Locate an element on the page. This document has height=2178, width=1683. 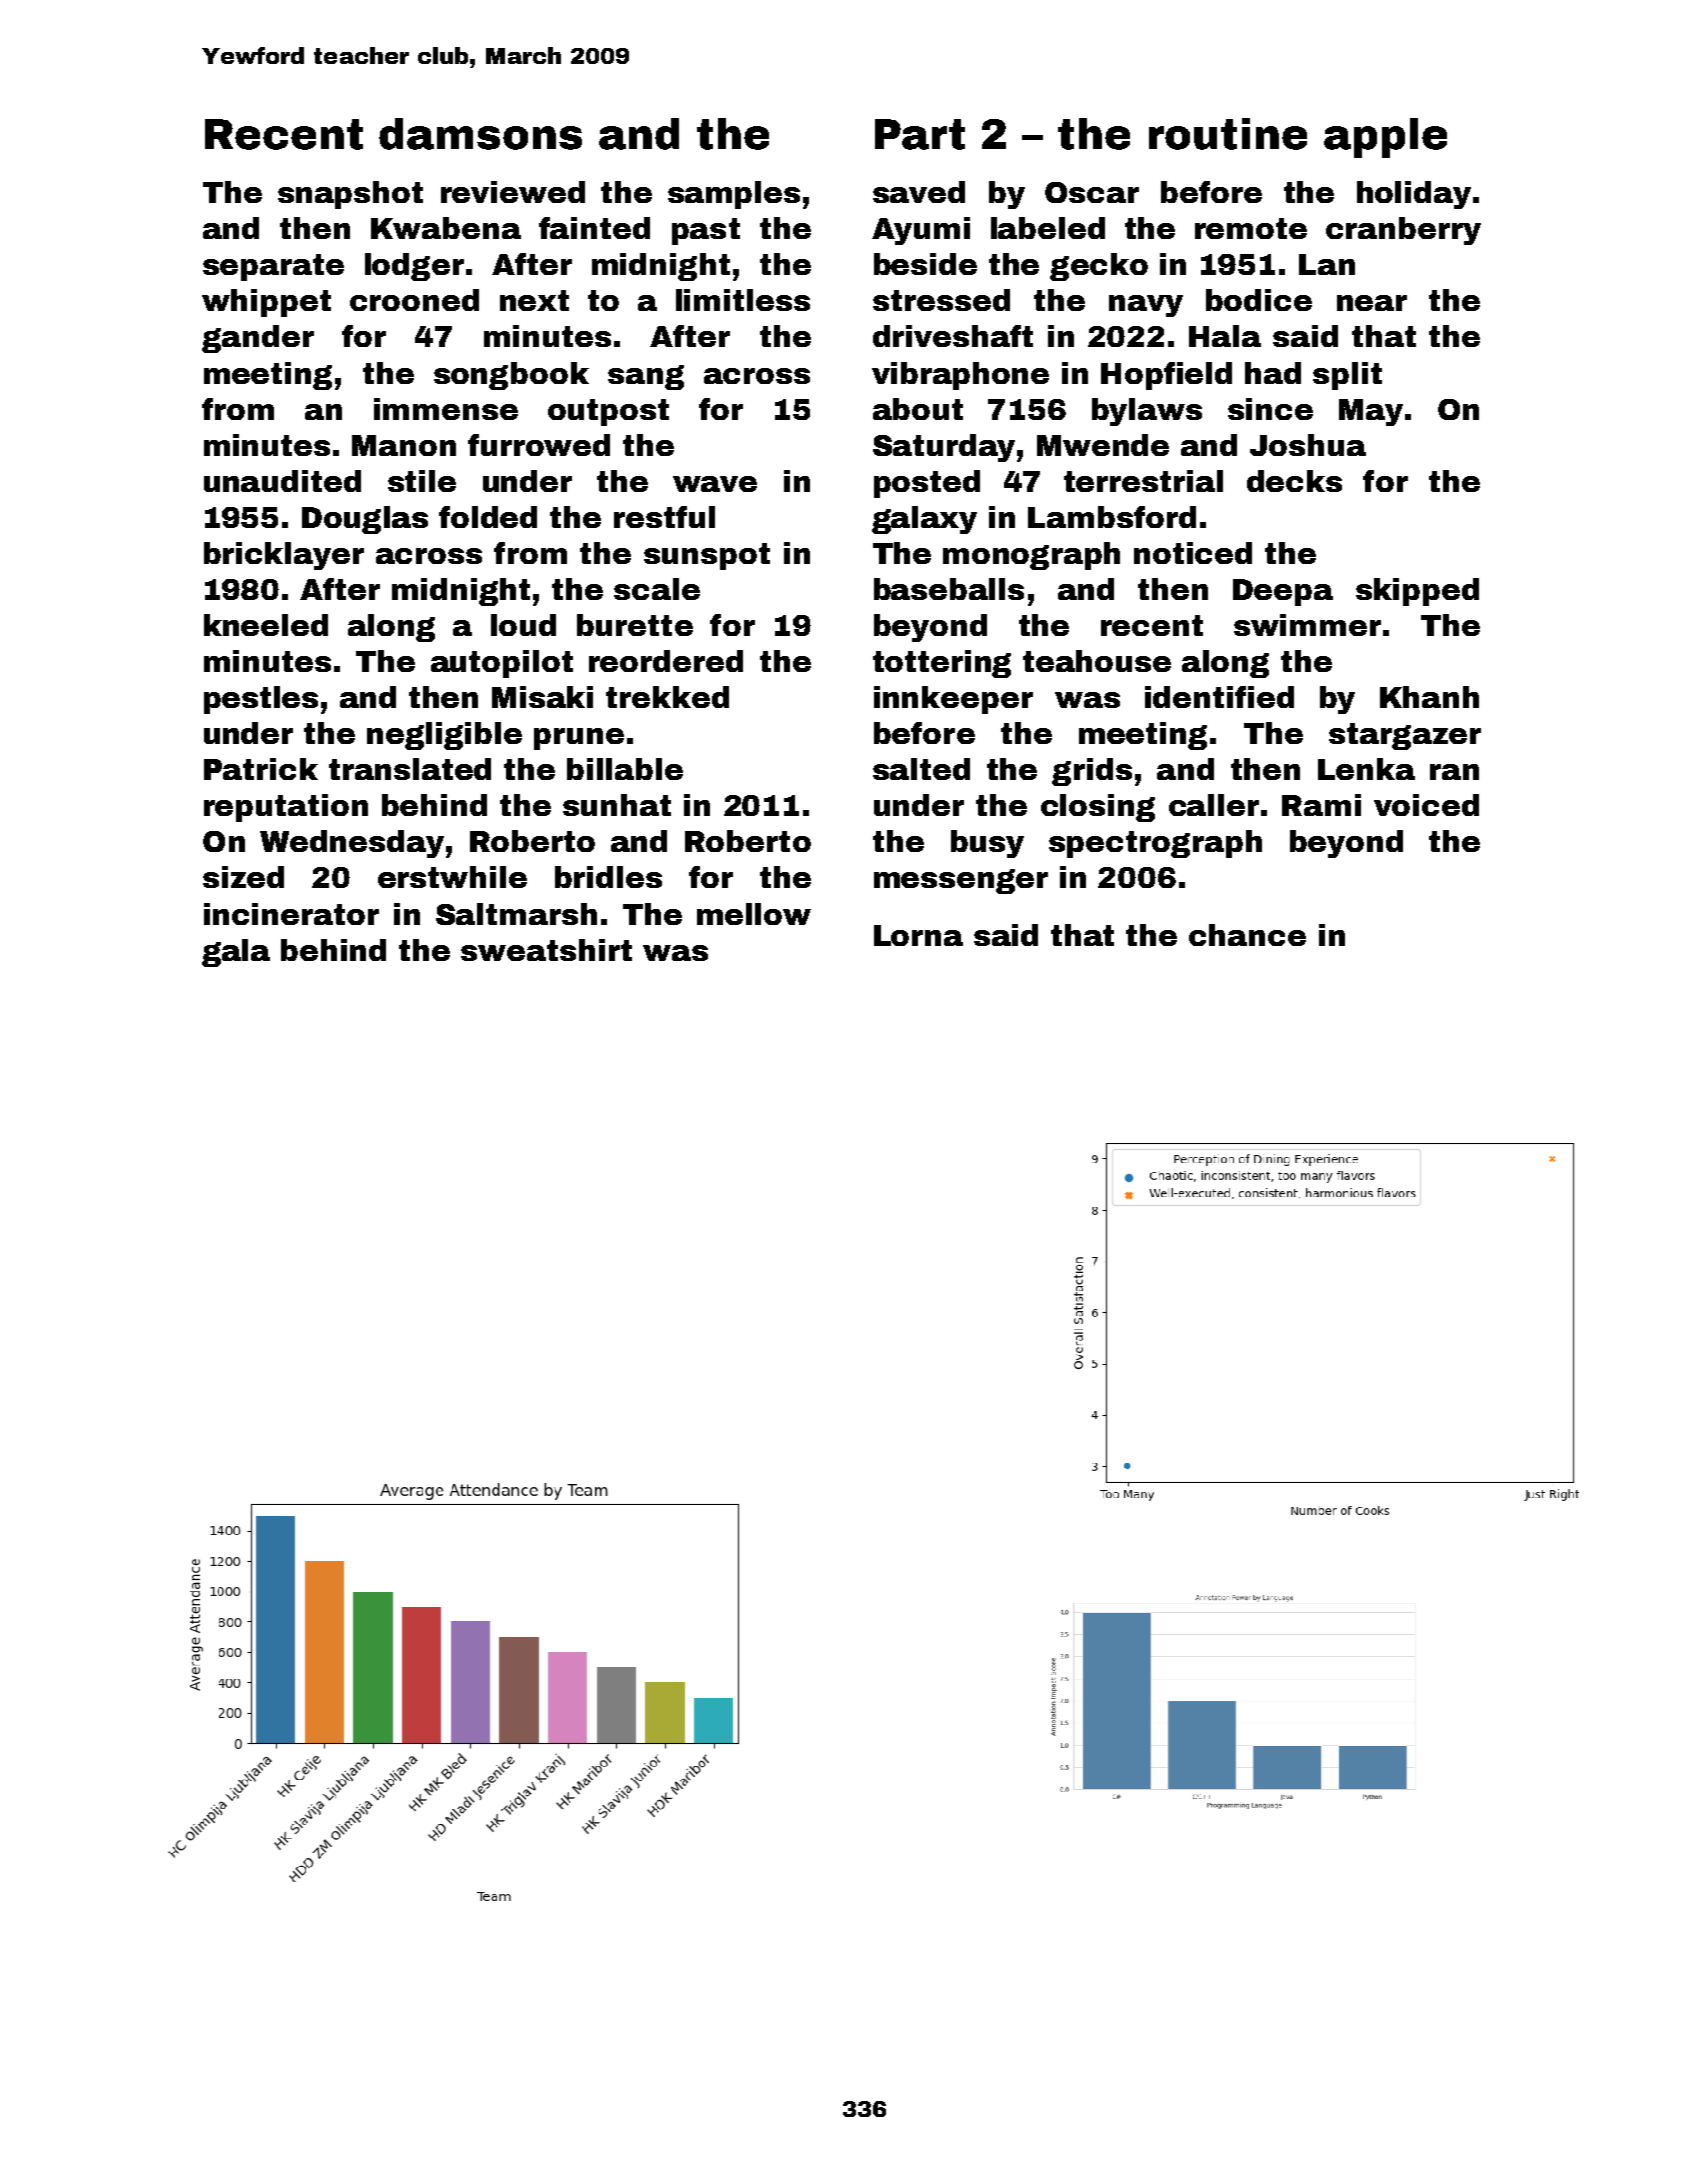
incinerator is located at coordinates (291, 914).
